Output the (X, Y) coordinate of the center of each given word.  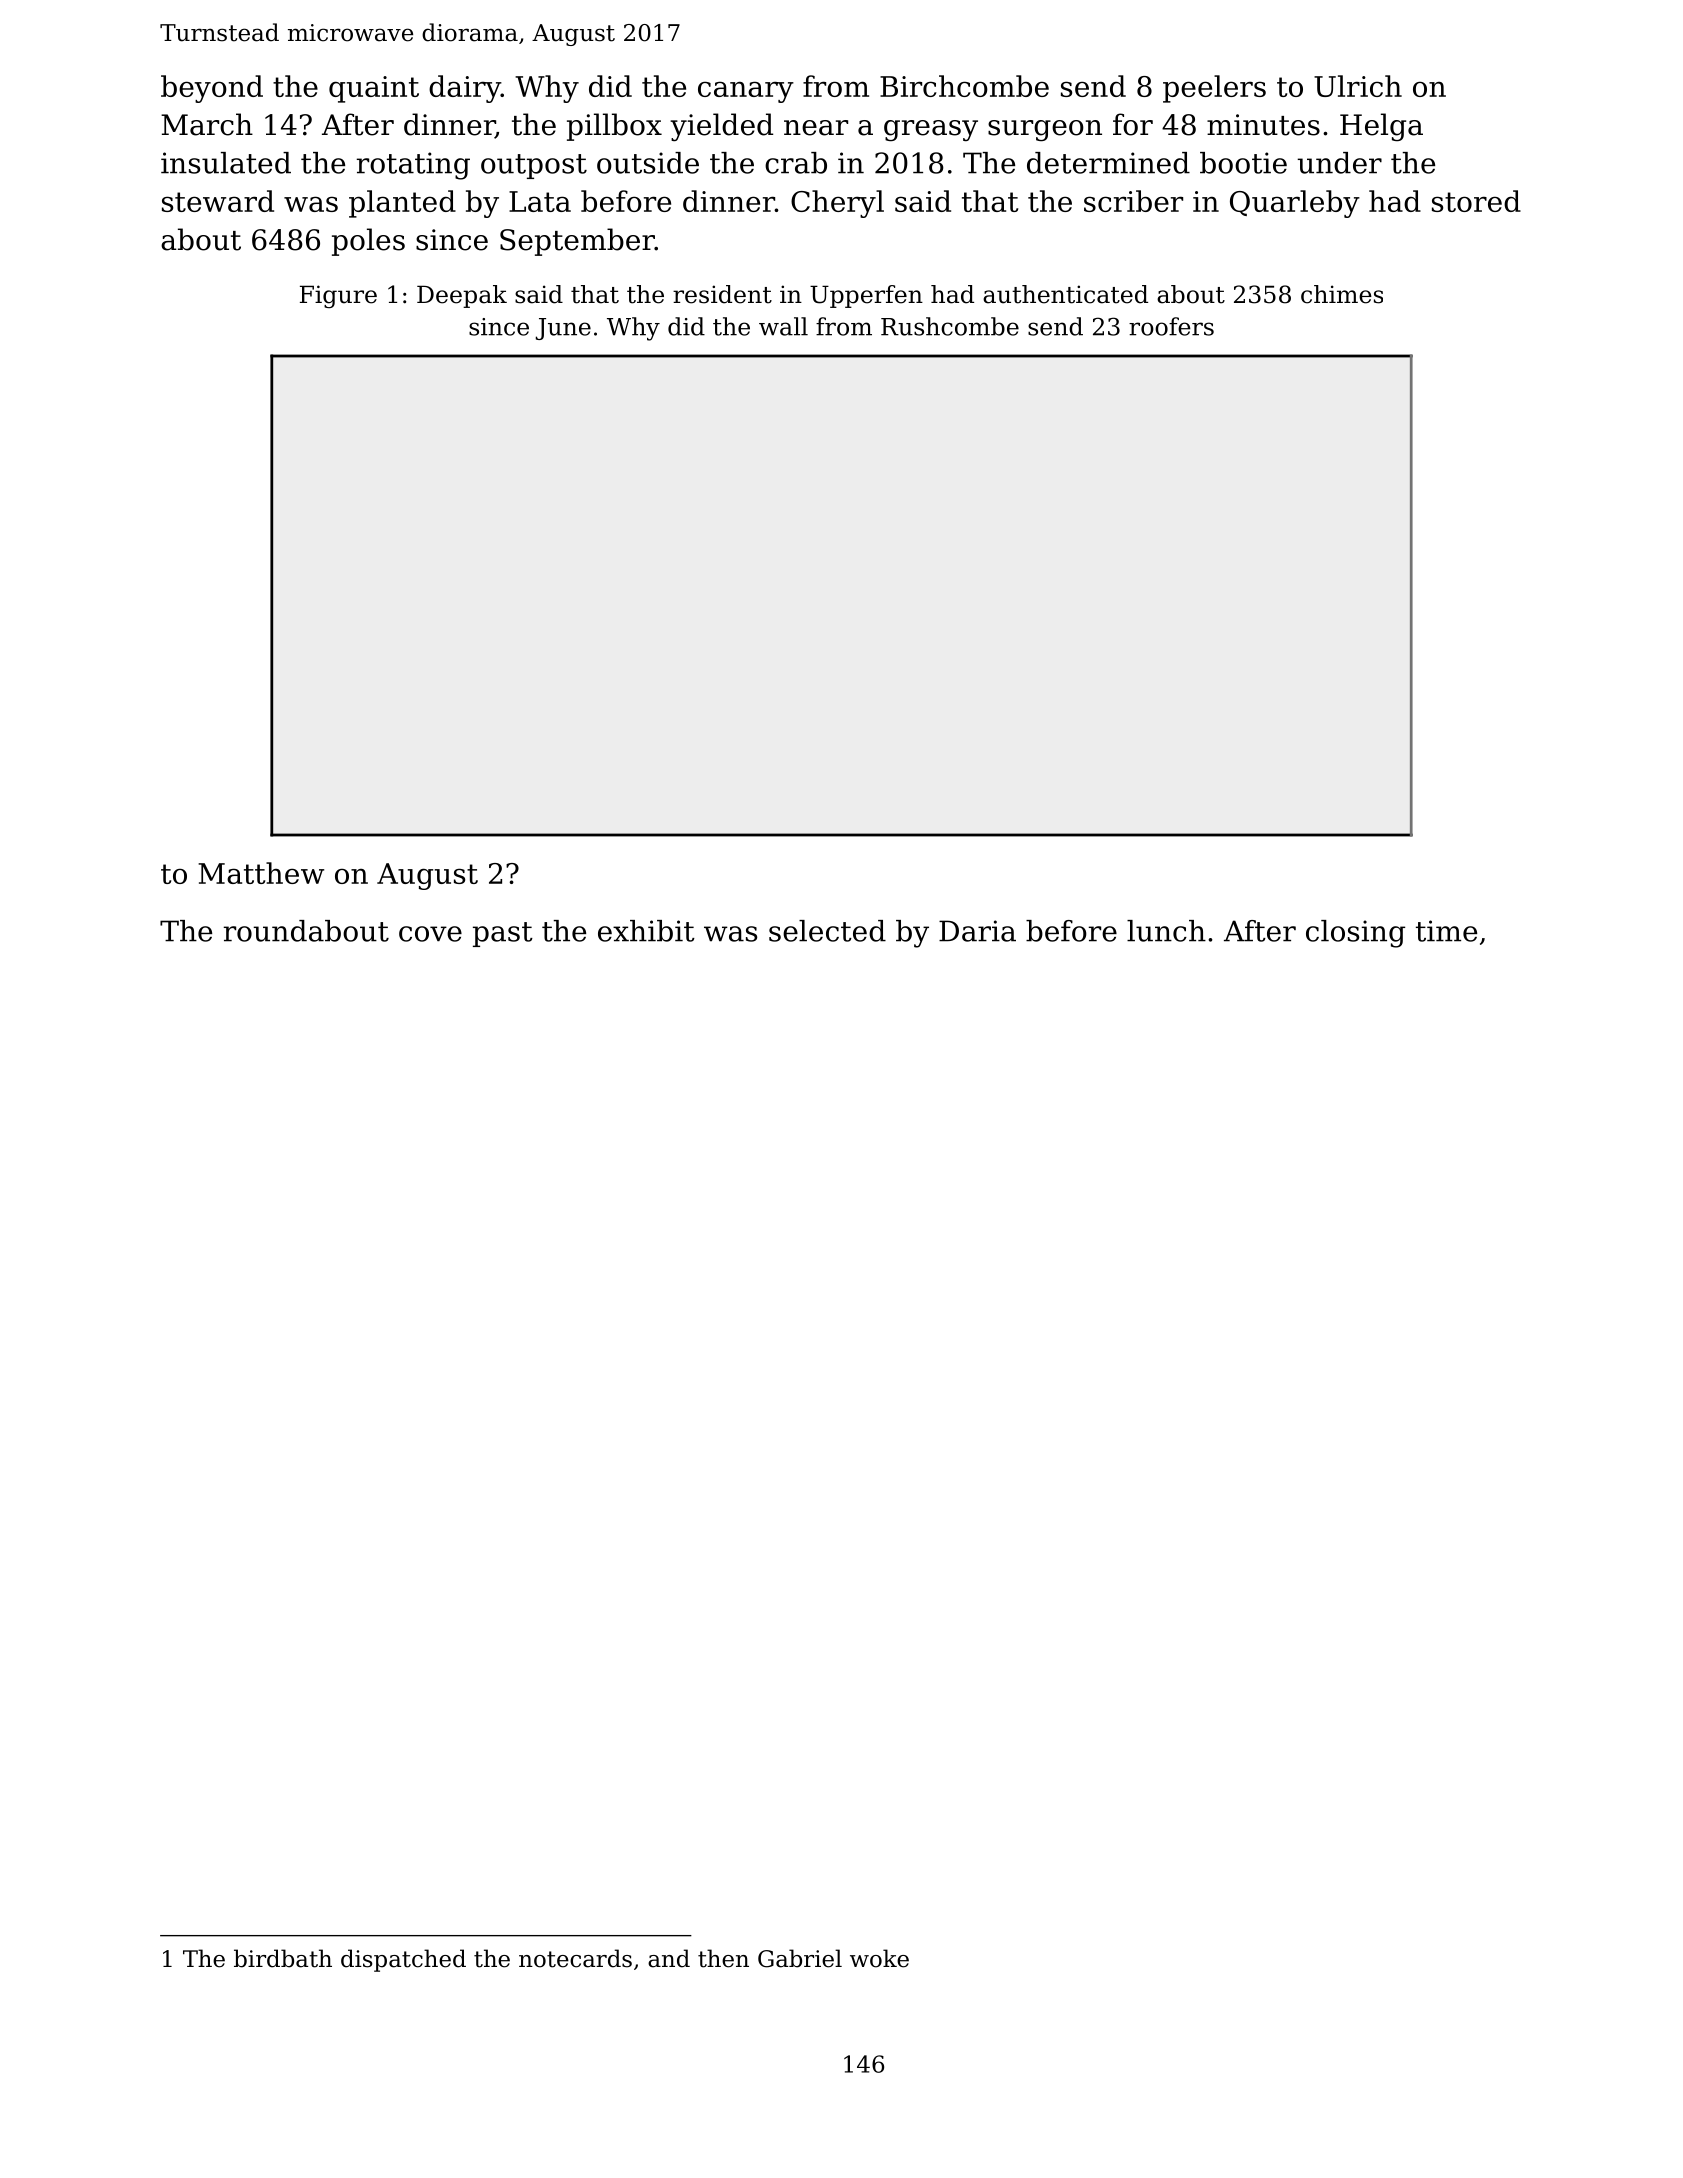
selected (827, 931)
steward (218, 201)
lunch (1166, 931)
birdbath (283, 1958)
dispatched (403, 1960)
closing (1355, 934)
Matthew (261, 873)
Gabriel (800, 1958)
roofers (1171, 326)
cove (430, 934)
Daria (977, 931)
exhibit (646, 931)
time (1446, 931)
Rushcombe (950, 326)
